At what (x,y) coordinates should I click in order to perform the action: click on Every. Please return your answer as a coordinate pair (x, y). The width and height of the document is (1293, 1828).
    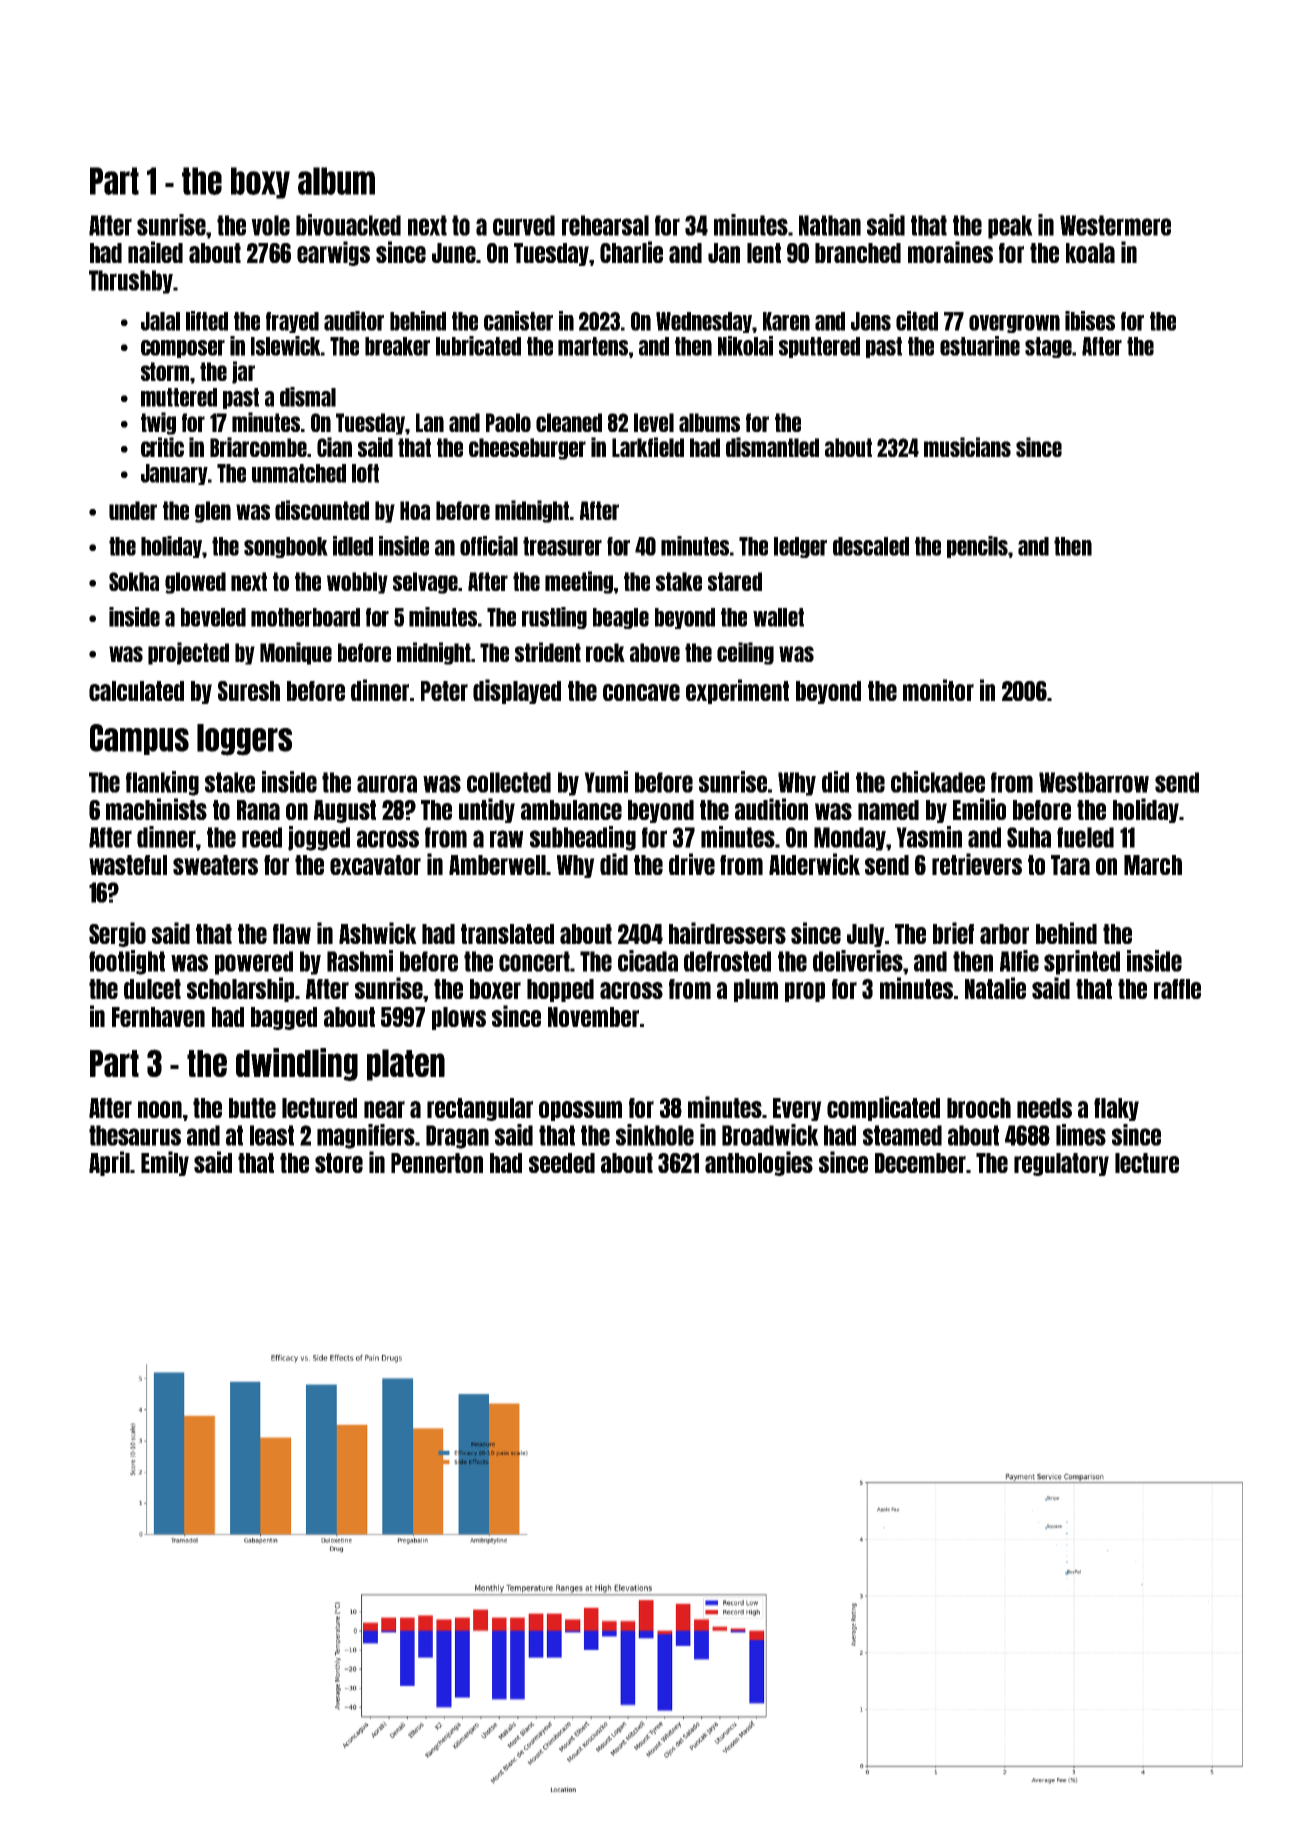
    Looking at the image, I should click on (797, 1109).
